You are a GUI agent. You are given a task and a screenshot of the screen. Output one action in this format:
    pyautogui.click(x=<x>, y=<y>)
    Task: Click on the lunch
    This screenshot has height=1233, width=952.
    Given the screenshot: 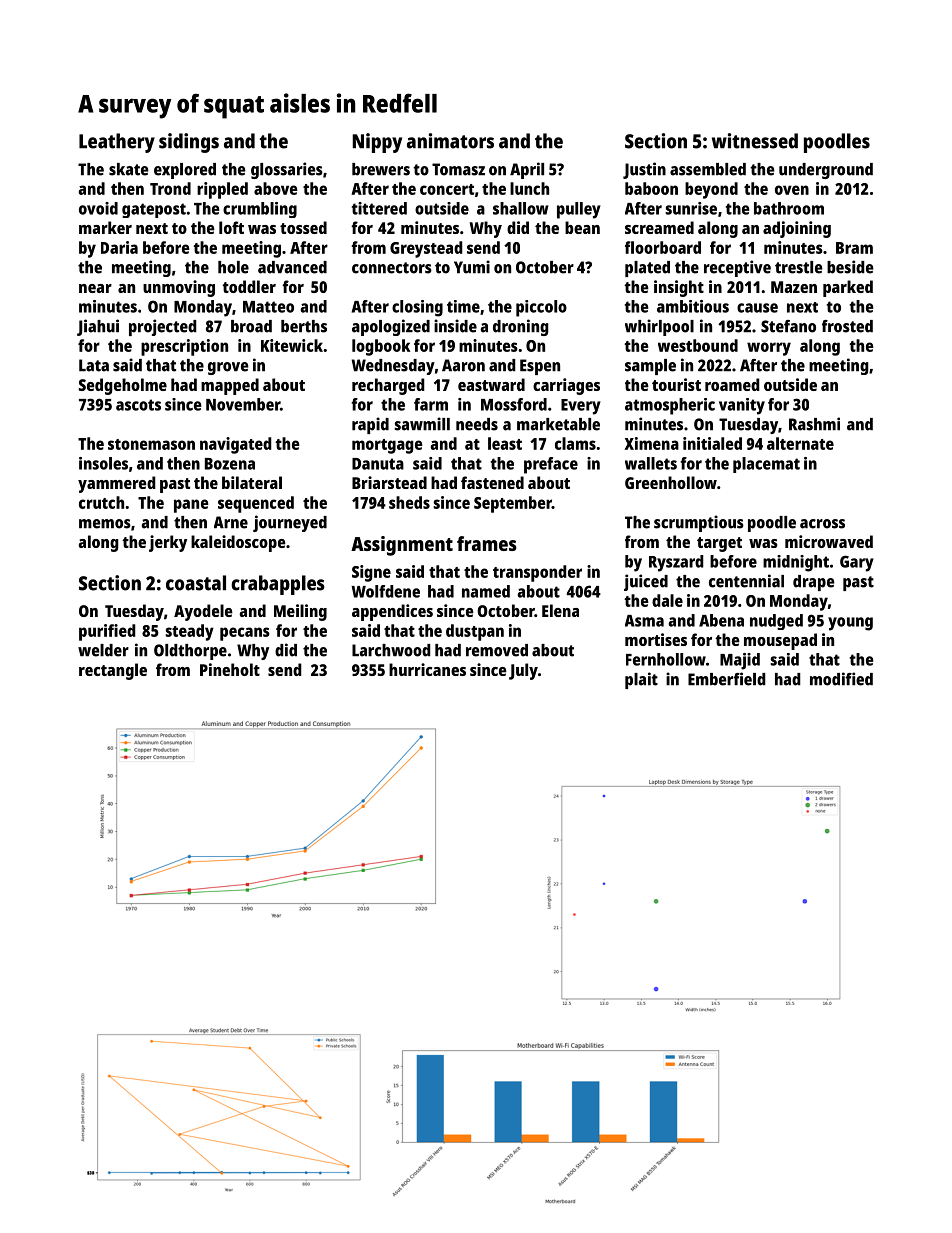 What is the action you would take?
    pyautogui.click(x=529, y=188)
